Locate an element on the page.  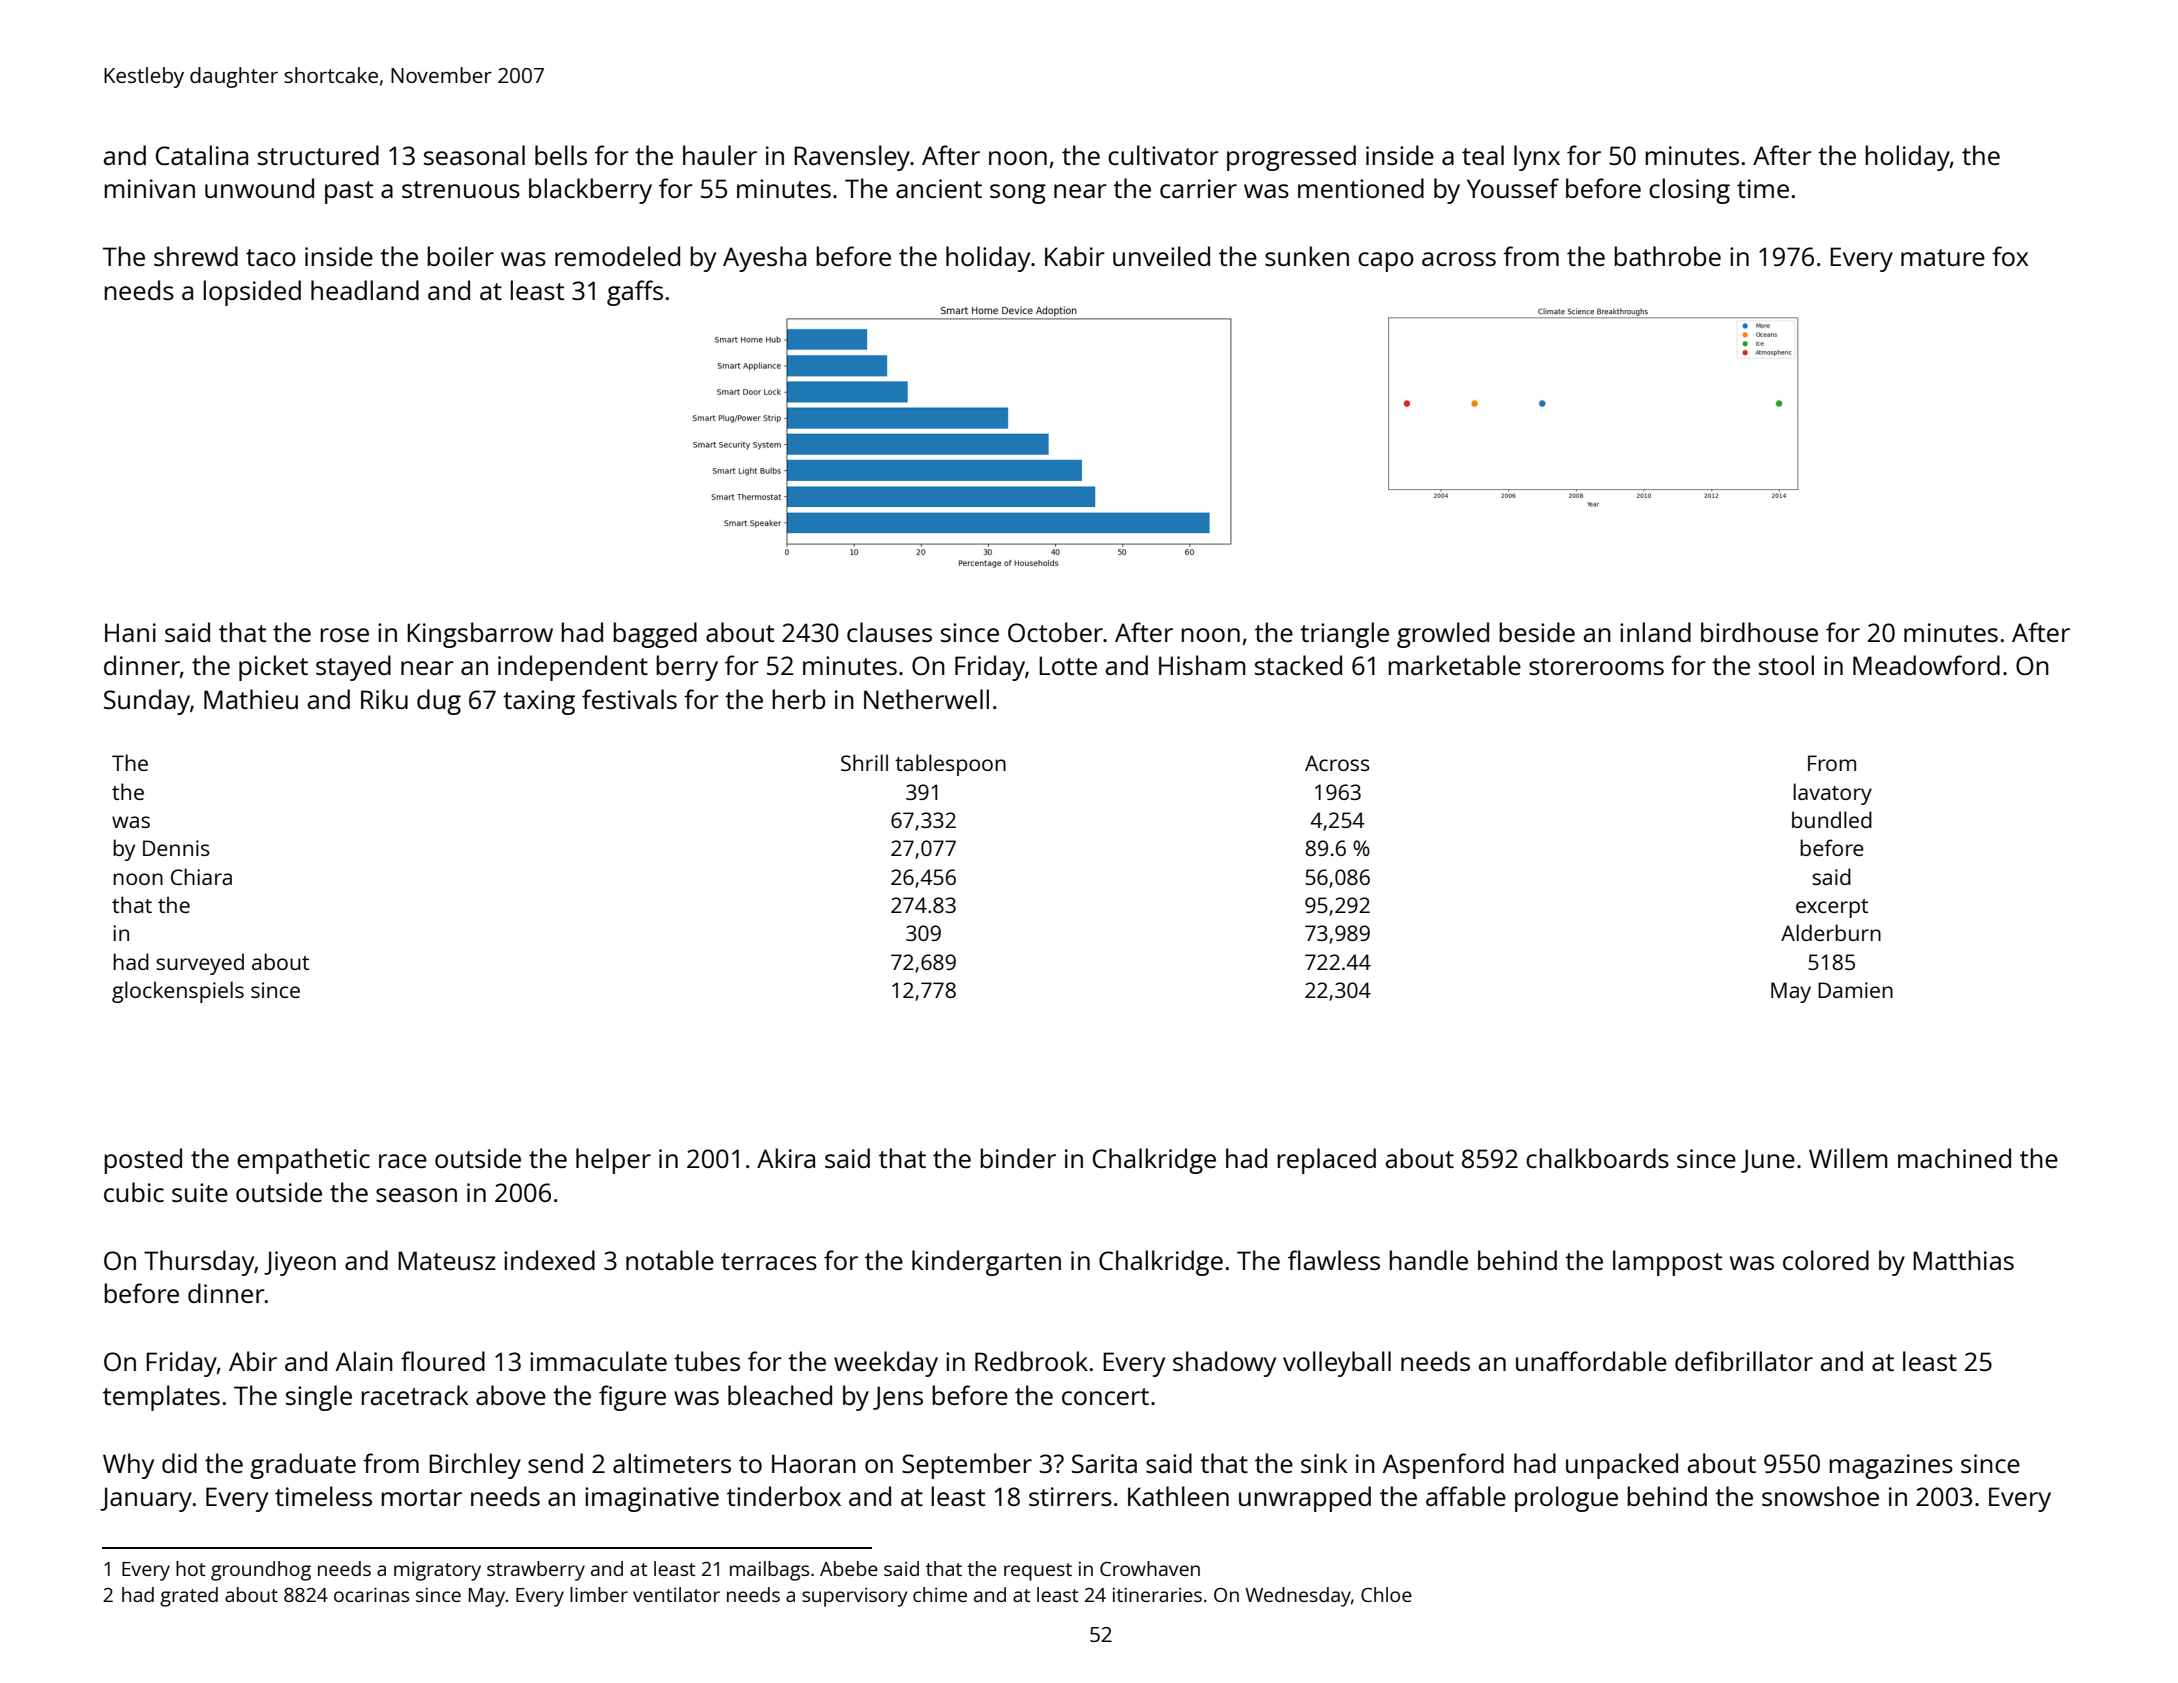
grated is located at coordinates (189, 1597).
